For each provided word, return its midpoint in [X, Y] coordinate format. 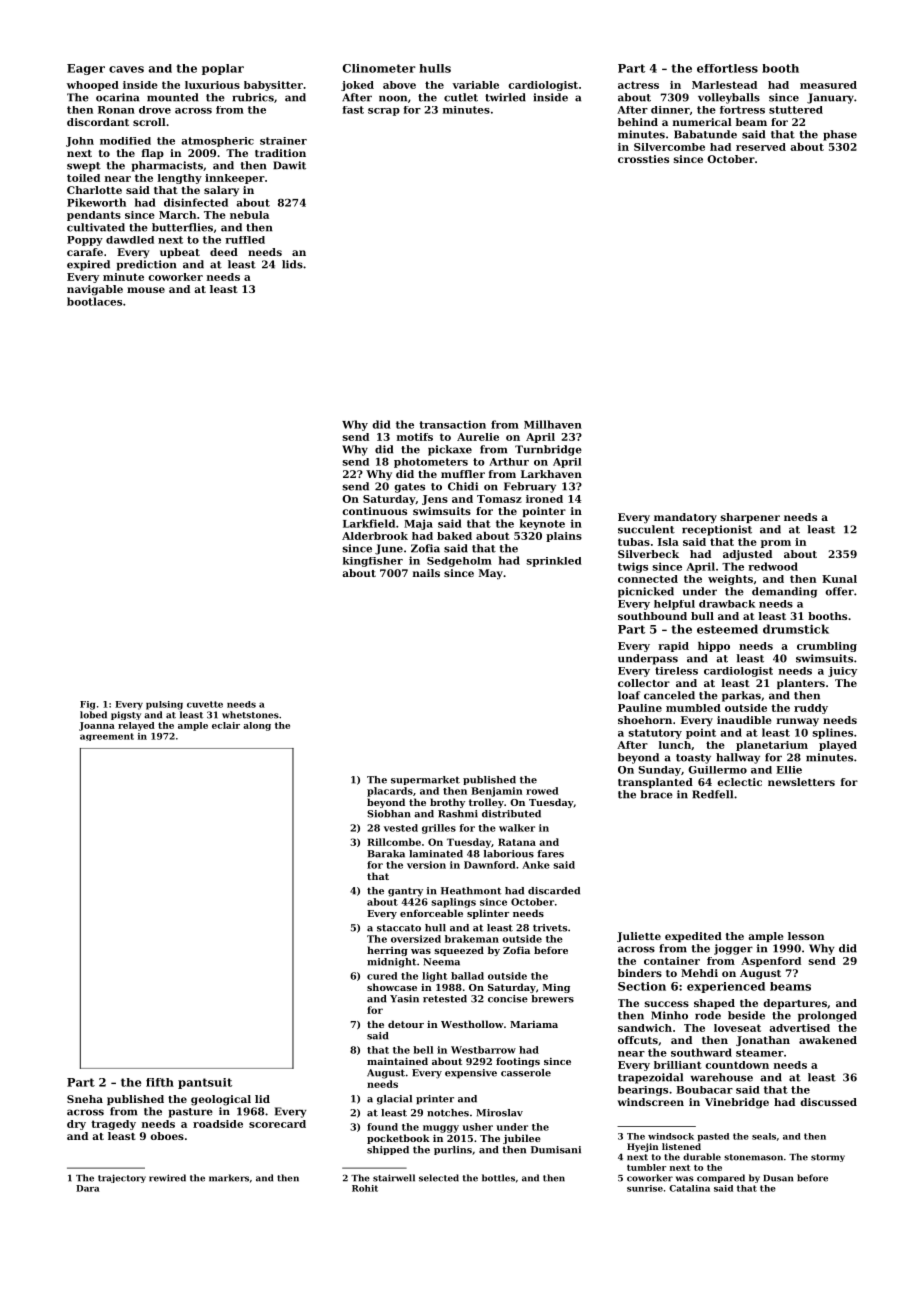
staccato [399, 928]
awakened [828, 1040]
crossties [643, 159]
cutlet [461, 97]
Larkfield [369, 523]
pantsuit [205, 1083]
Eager [86, 69]
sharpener [750, 518]
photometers [431, 463]
